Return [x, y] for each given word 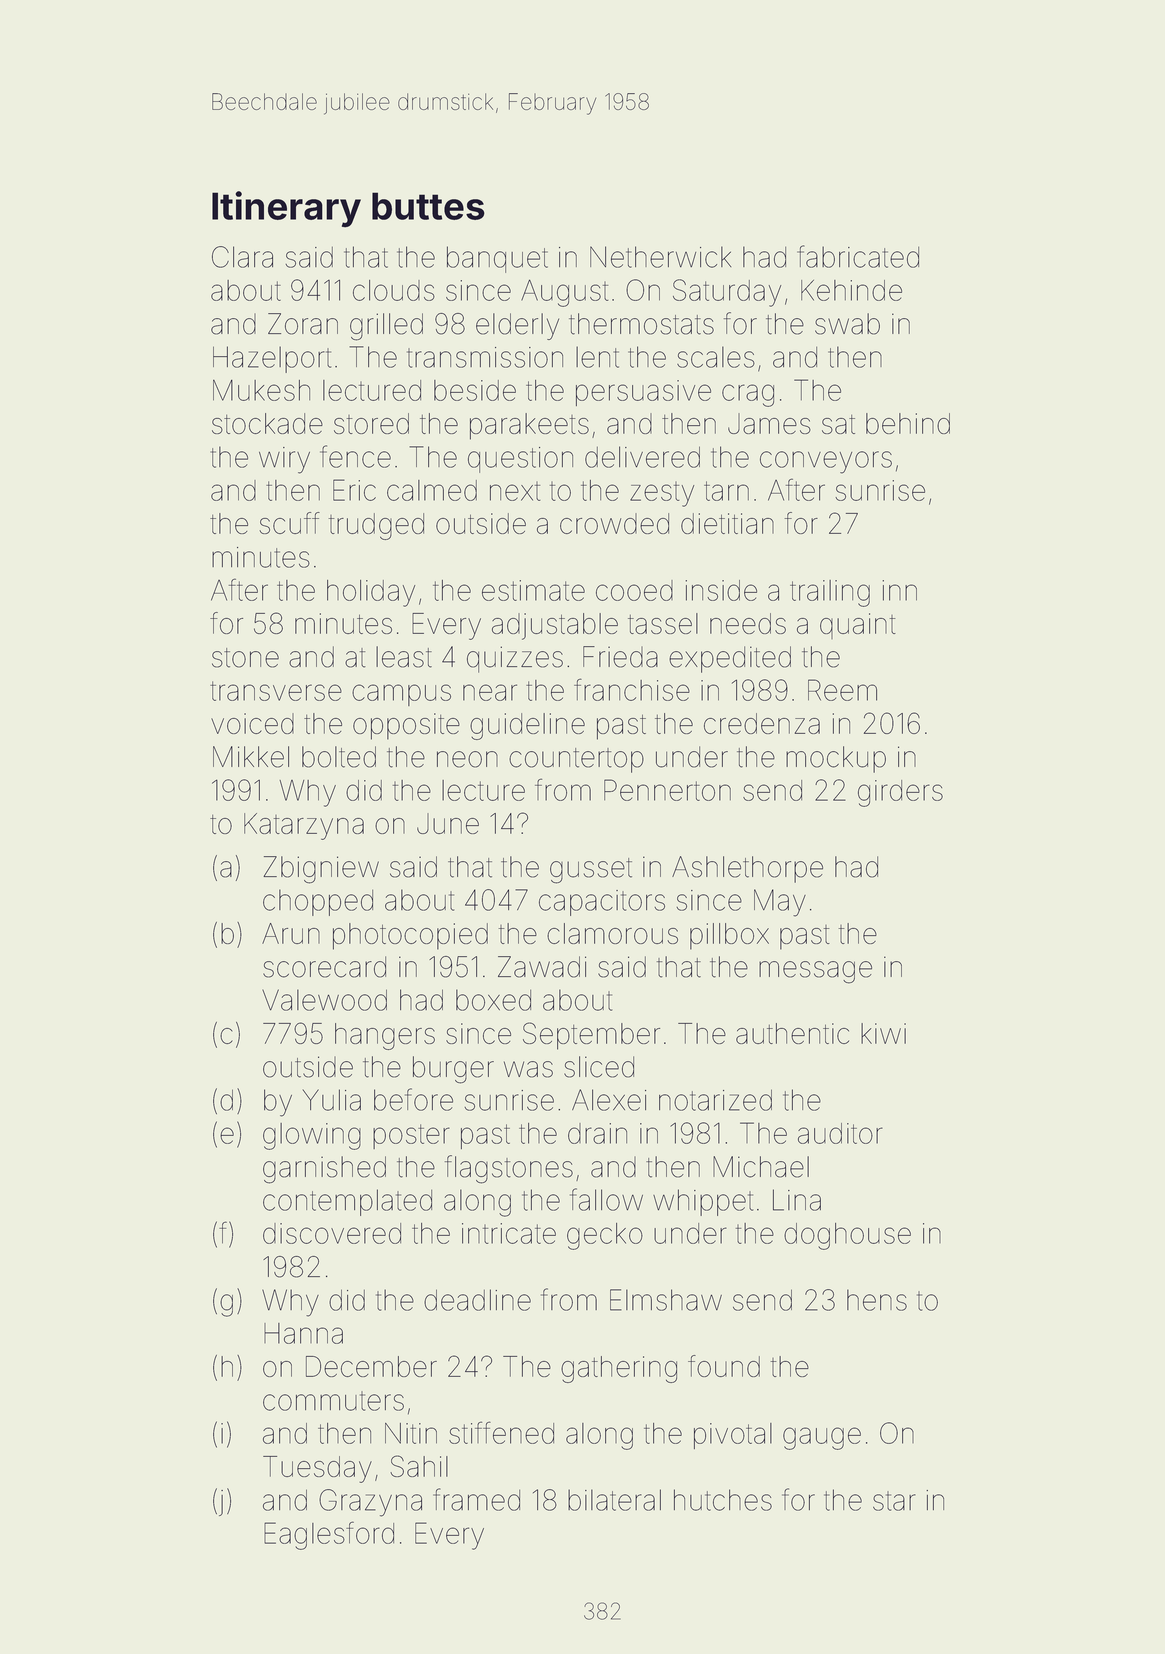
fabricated [858, 256]
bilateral [614, 1500]
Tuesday [317, 1469]
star [894, 1501]
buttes [428, 206]
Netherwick [660, 257]
